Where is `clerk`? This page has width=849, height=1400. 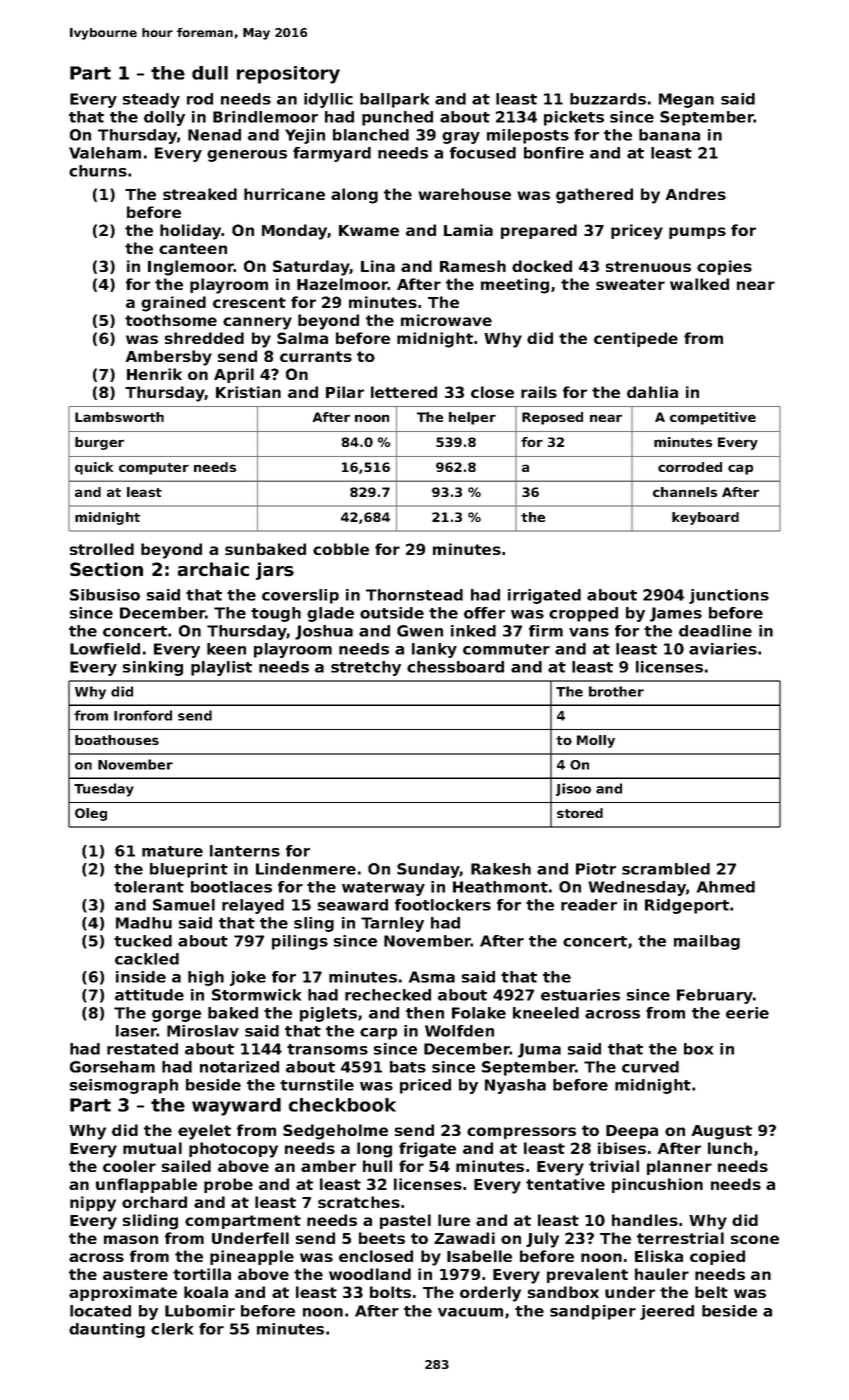
clerk is located at coordinates (172, 1329).
